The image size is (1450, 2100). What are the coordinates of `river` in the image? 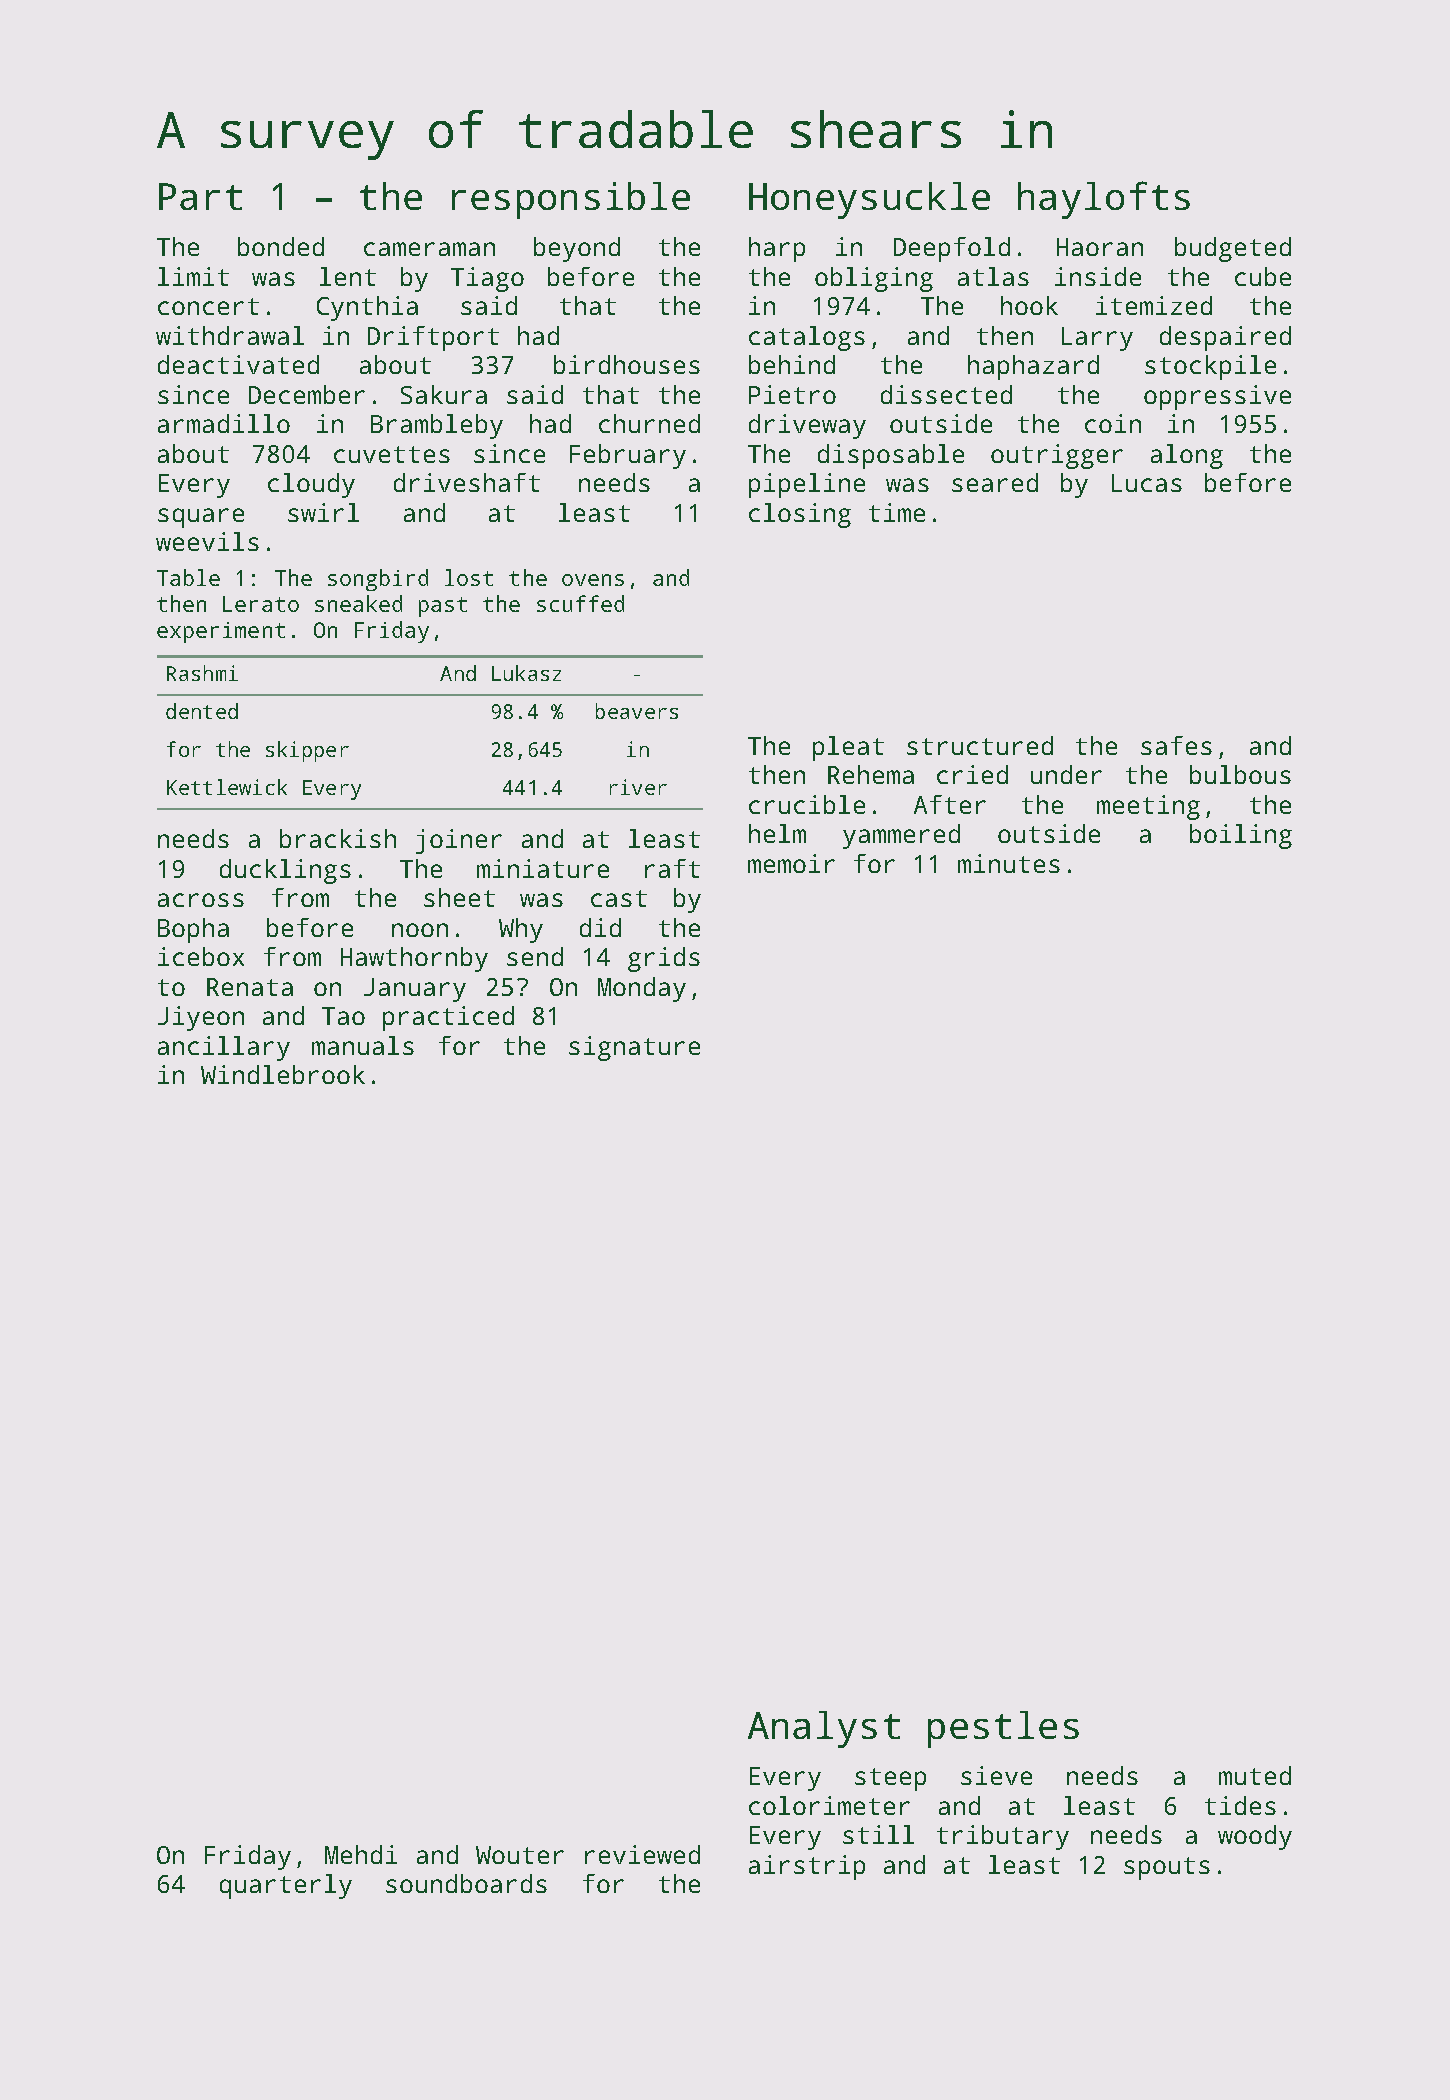 It's located at (638, 787).
